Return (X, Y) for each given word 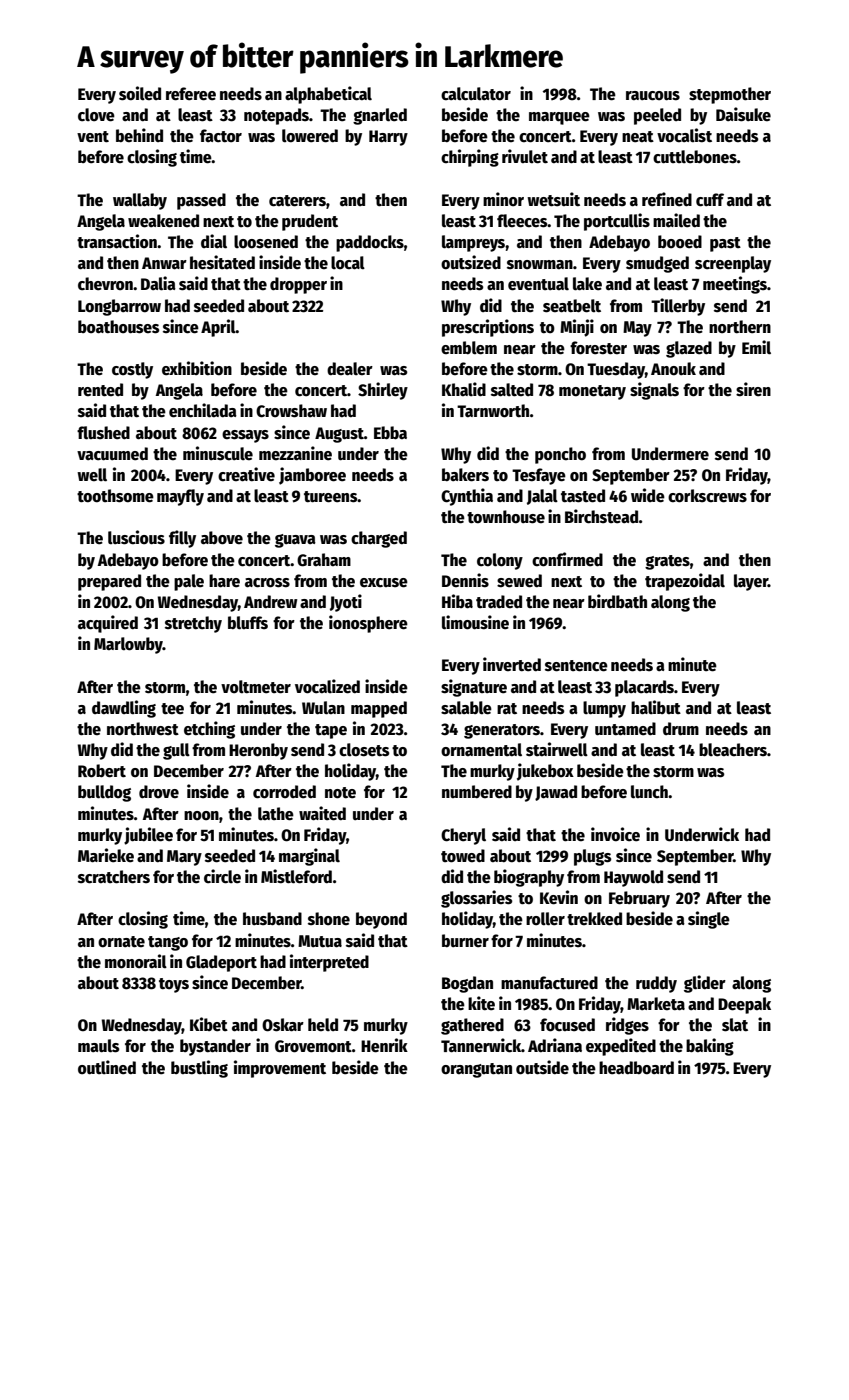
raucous (653, 96)
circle (222, 876)
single (709, 920)
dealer (350, 369)
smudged (657, 264)
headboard (636, 1068)
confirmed (567, 559)
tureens (330, 497)
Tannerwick (481, 1045)
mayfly (180, 497)
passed (201, 201)
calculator (476, 94)
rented (100, 390)
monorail (136, 961)
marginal (309, 857)
